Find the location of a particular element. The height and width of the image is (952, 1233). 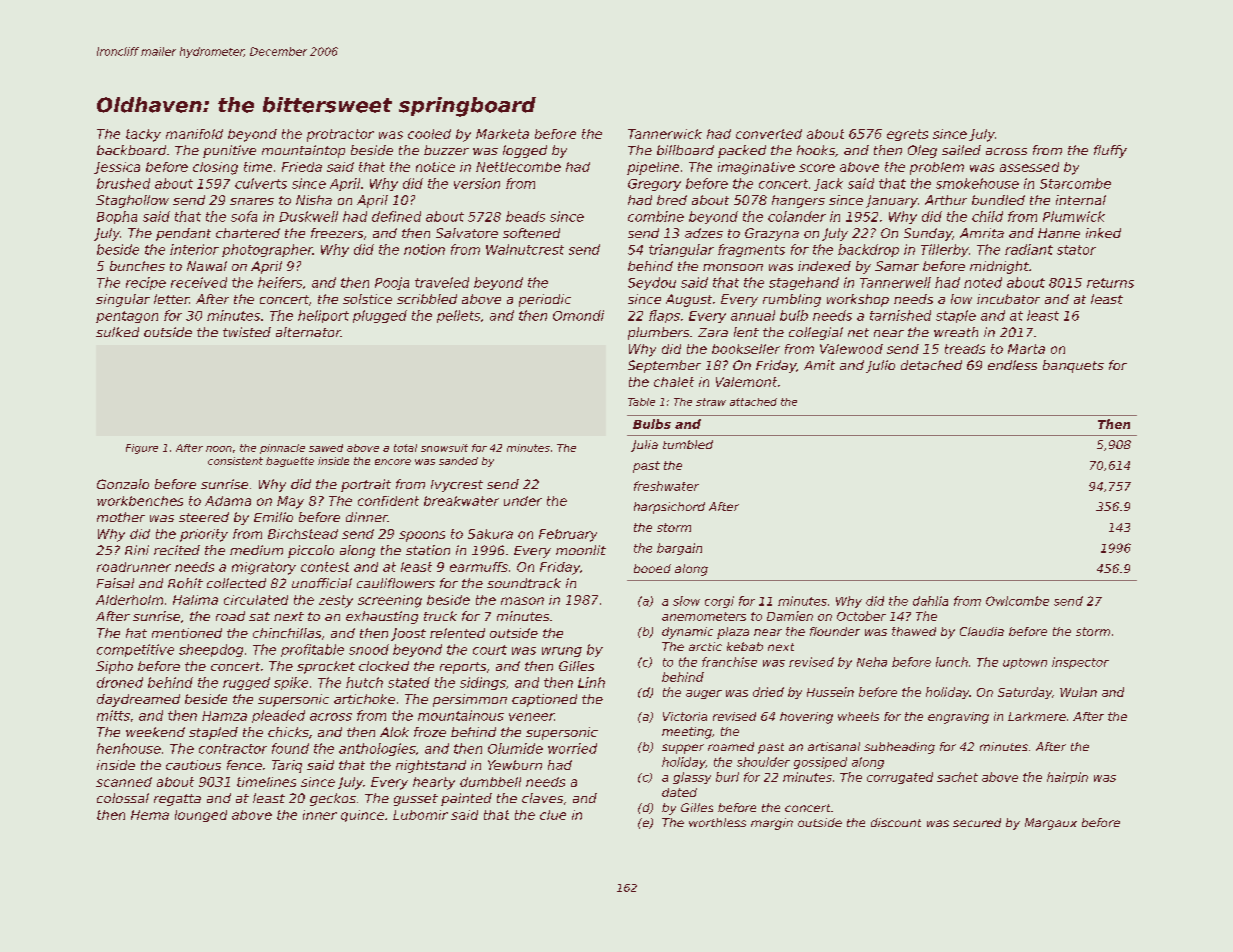

zesty is located at coordinates (336, 601).
